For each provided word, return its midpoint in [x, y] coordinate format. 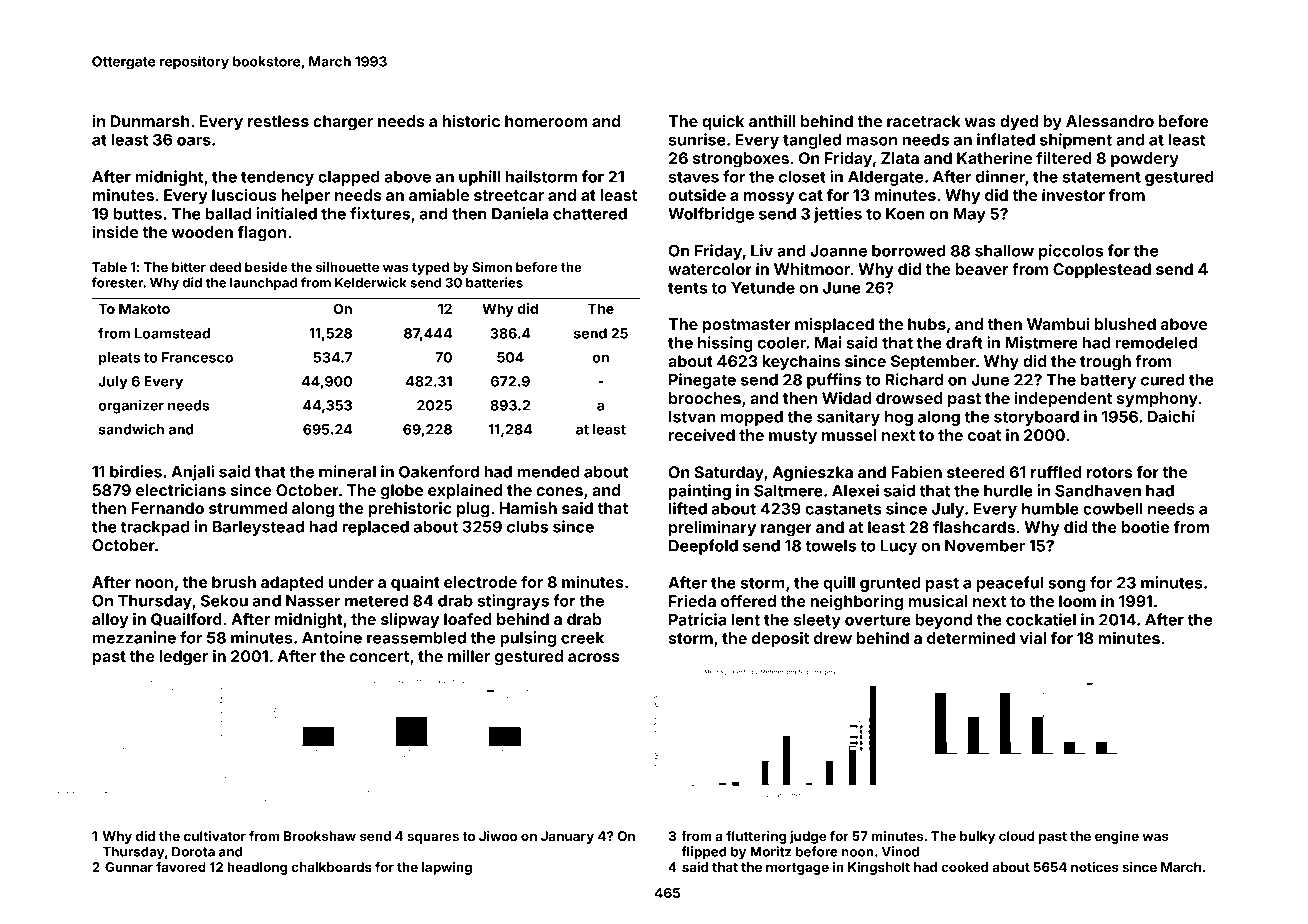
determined [971, 638]
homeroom [546, 121]
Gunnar [129, 867]
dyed [1019, 123]
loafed [468, 619]
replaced [375, 528]
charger [343, 123]
